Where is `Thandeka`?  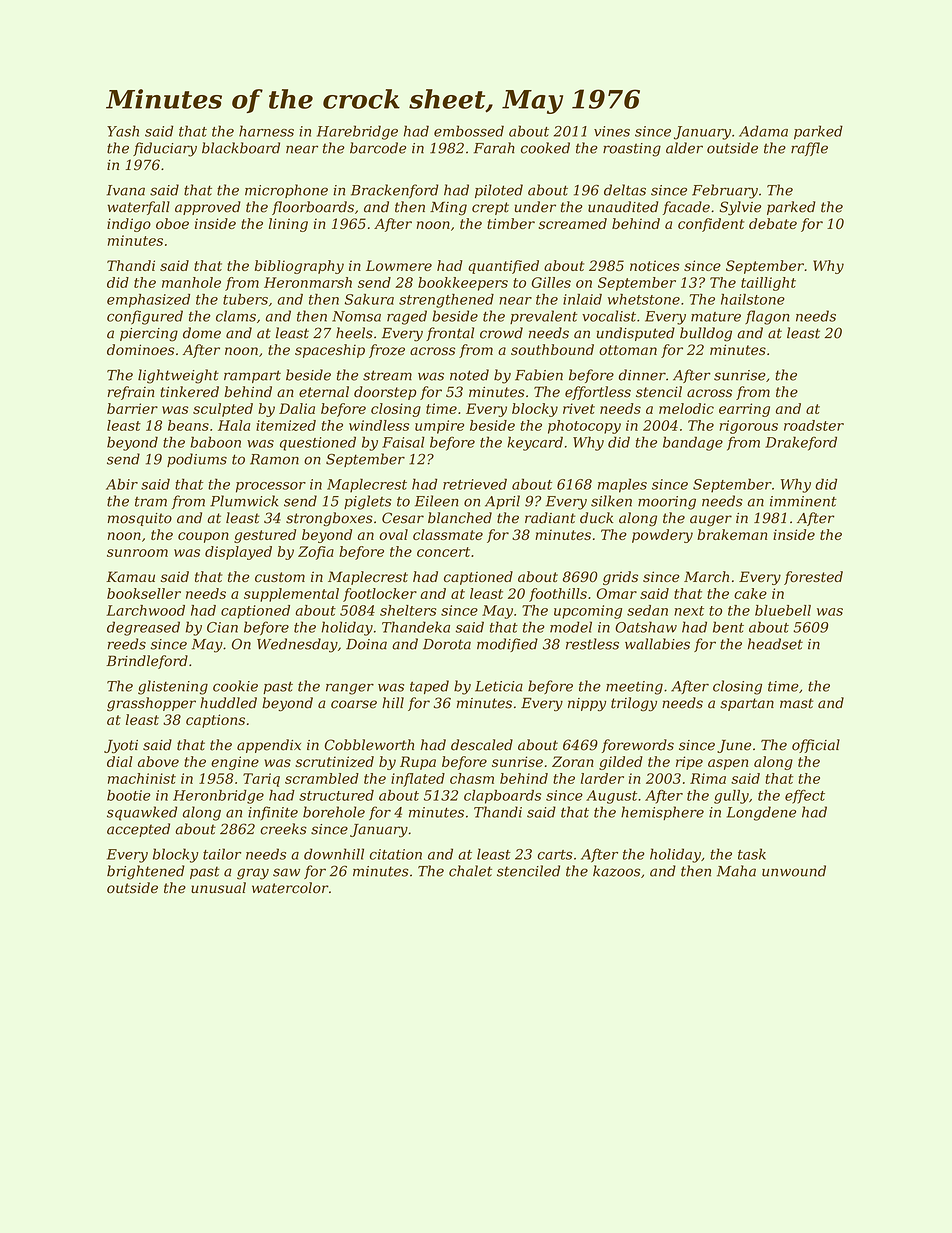 Thandeka is located at coordinates (416, 627).
